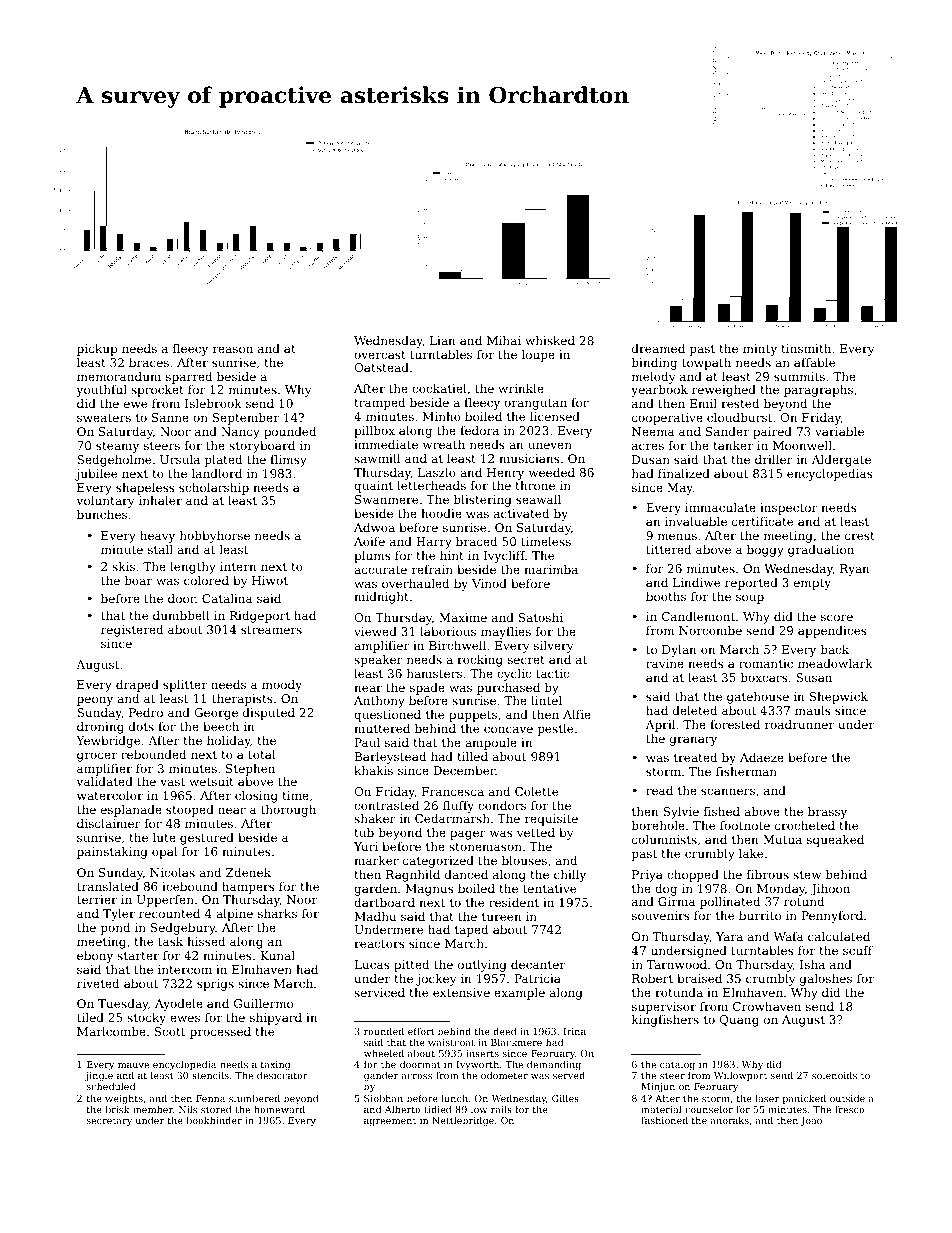 The image size is (952, 1233). What do you see at coordinates (739, 1021) in the screenshot?
I see `Quang` at bounding box center [739, 1021].
